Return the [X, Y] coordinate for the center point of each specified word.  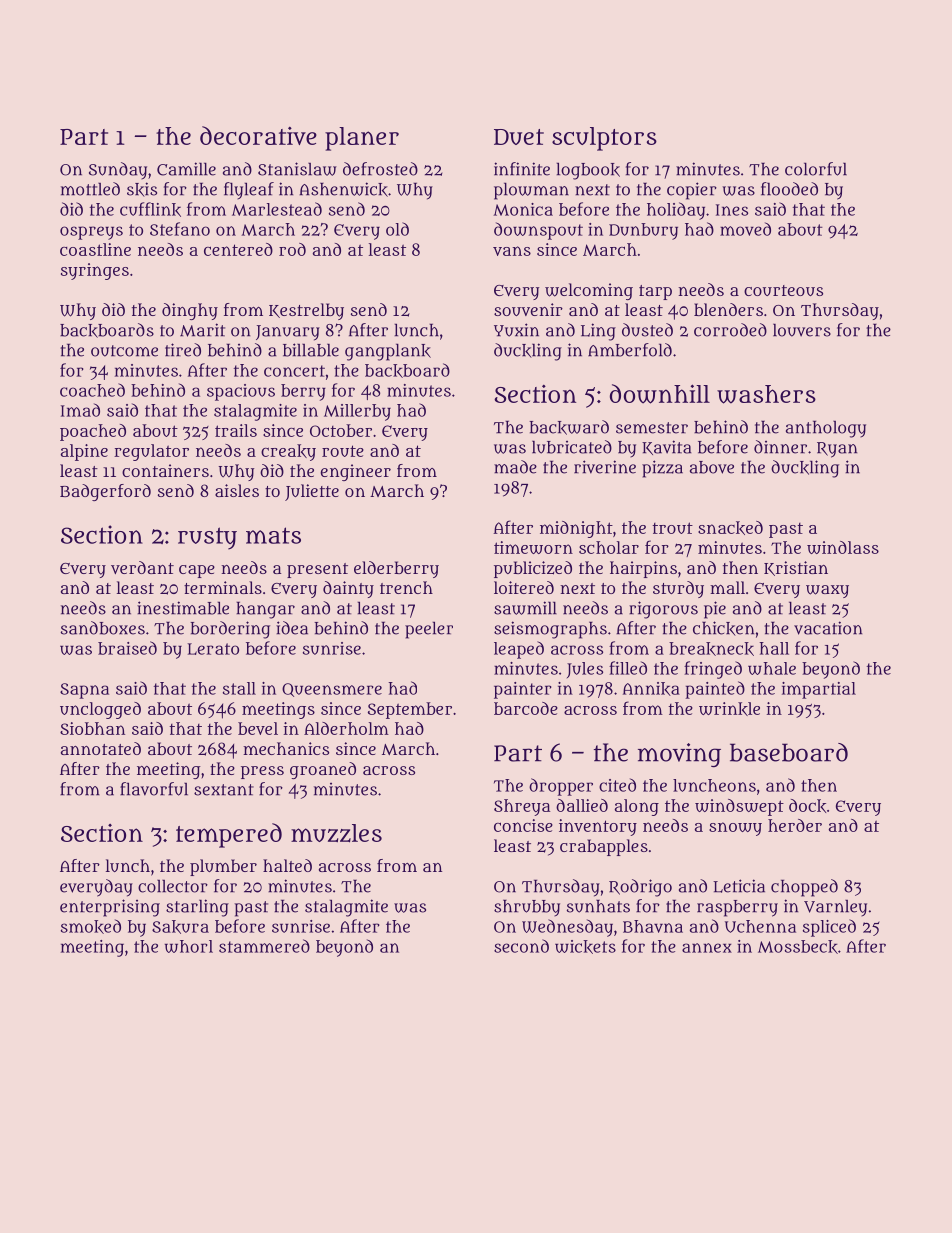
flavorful [154, 789]
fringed [713, 670]
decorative [258, 135]
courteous [783, 290]
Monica [523, 209]
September [410, 710]
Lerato [213, 649]
